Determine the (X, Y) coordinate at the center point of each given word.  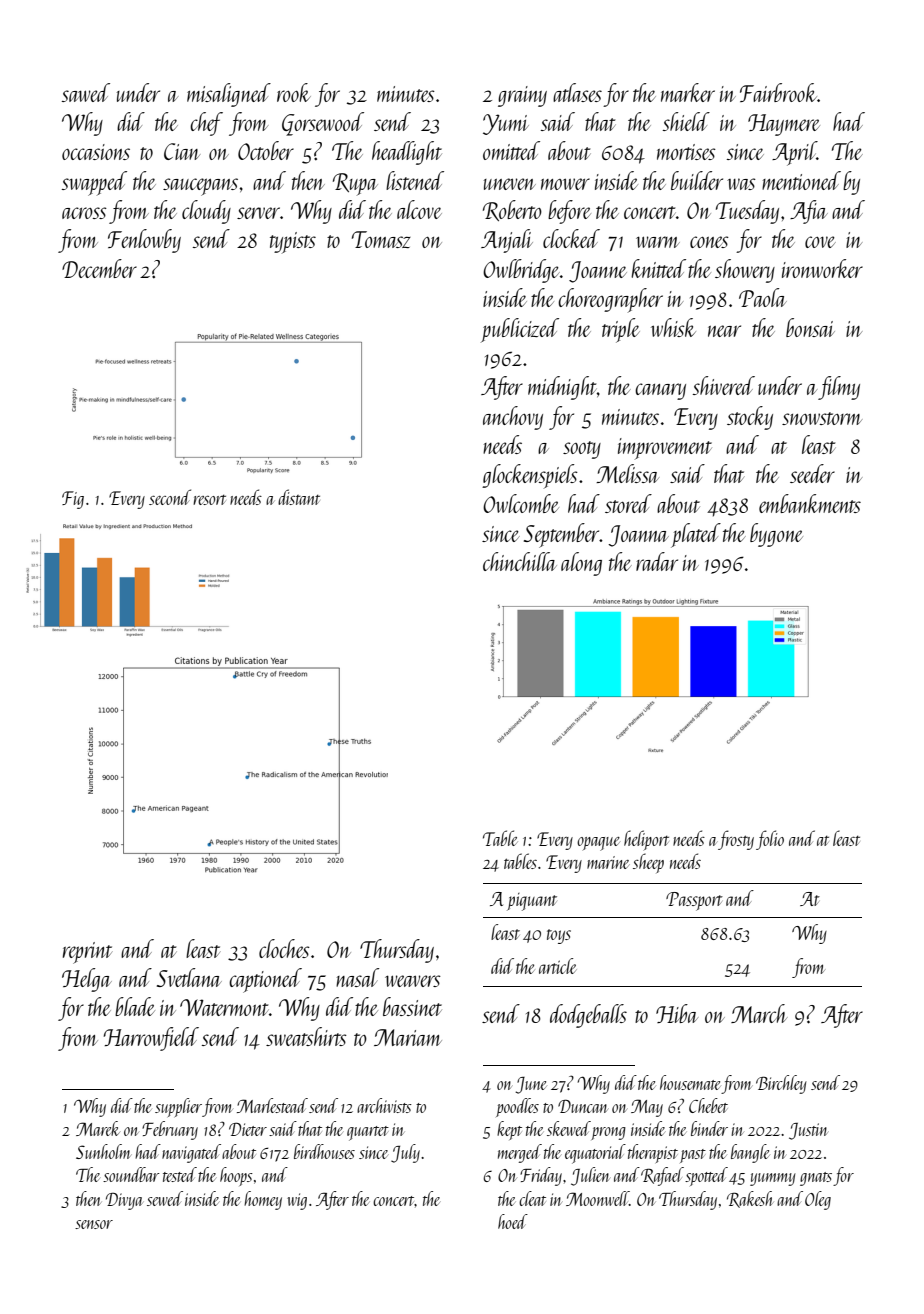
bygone (776, 535)
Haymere (784, 125)
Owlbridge (521, 271)
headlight (407, 153)
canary (660, 391)
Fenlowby (144, 241)
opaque (598, 844)
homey (263, 1200)
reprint (87, 953)
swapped (94, 183)
